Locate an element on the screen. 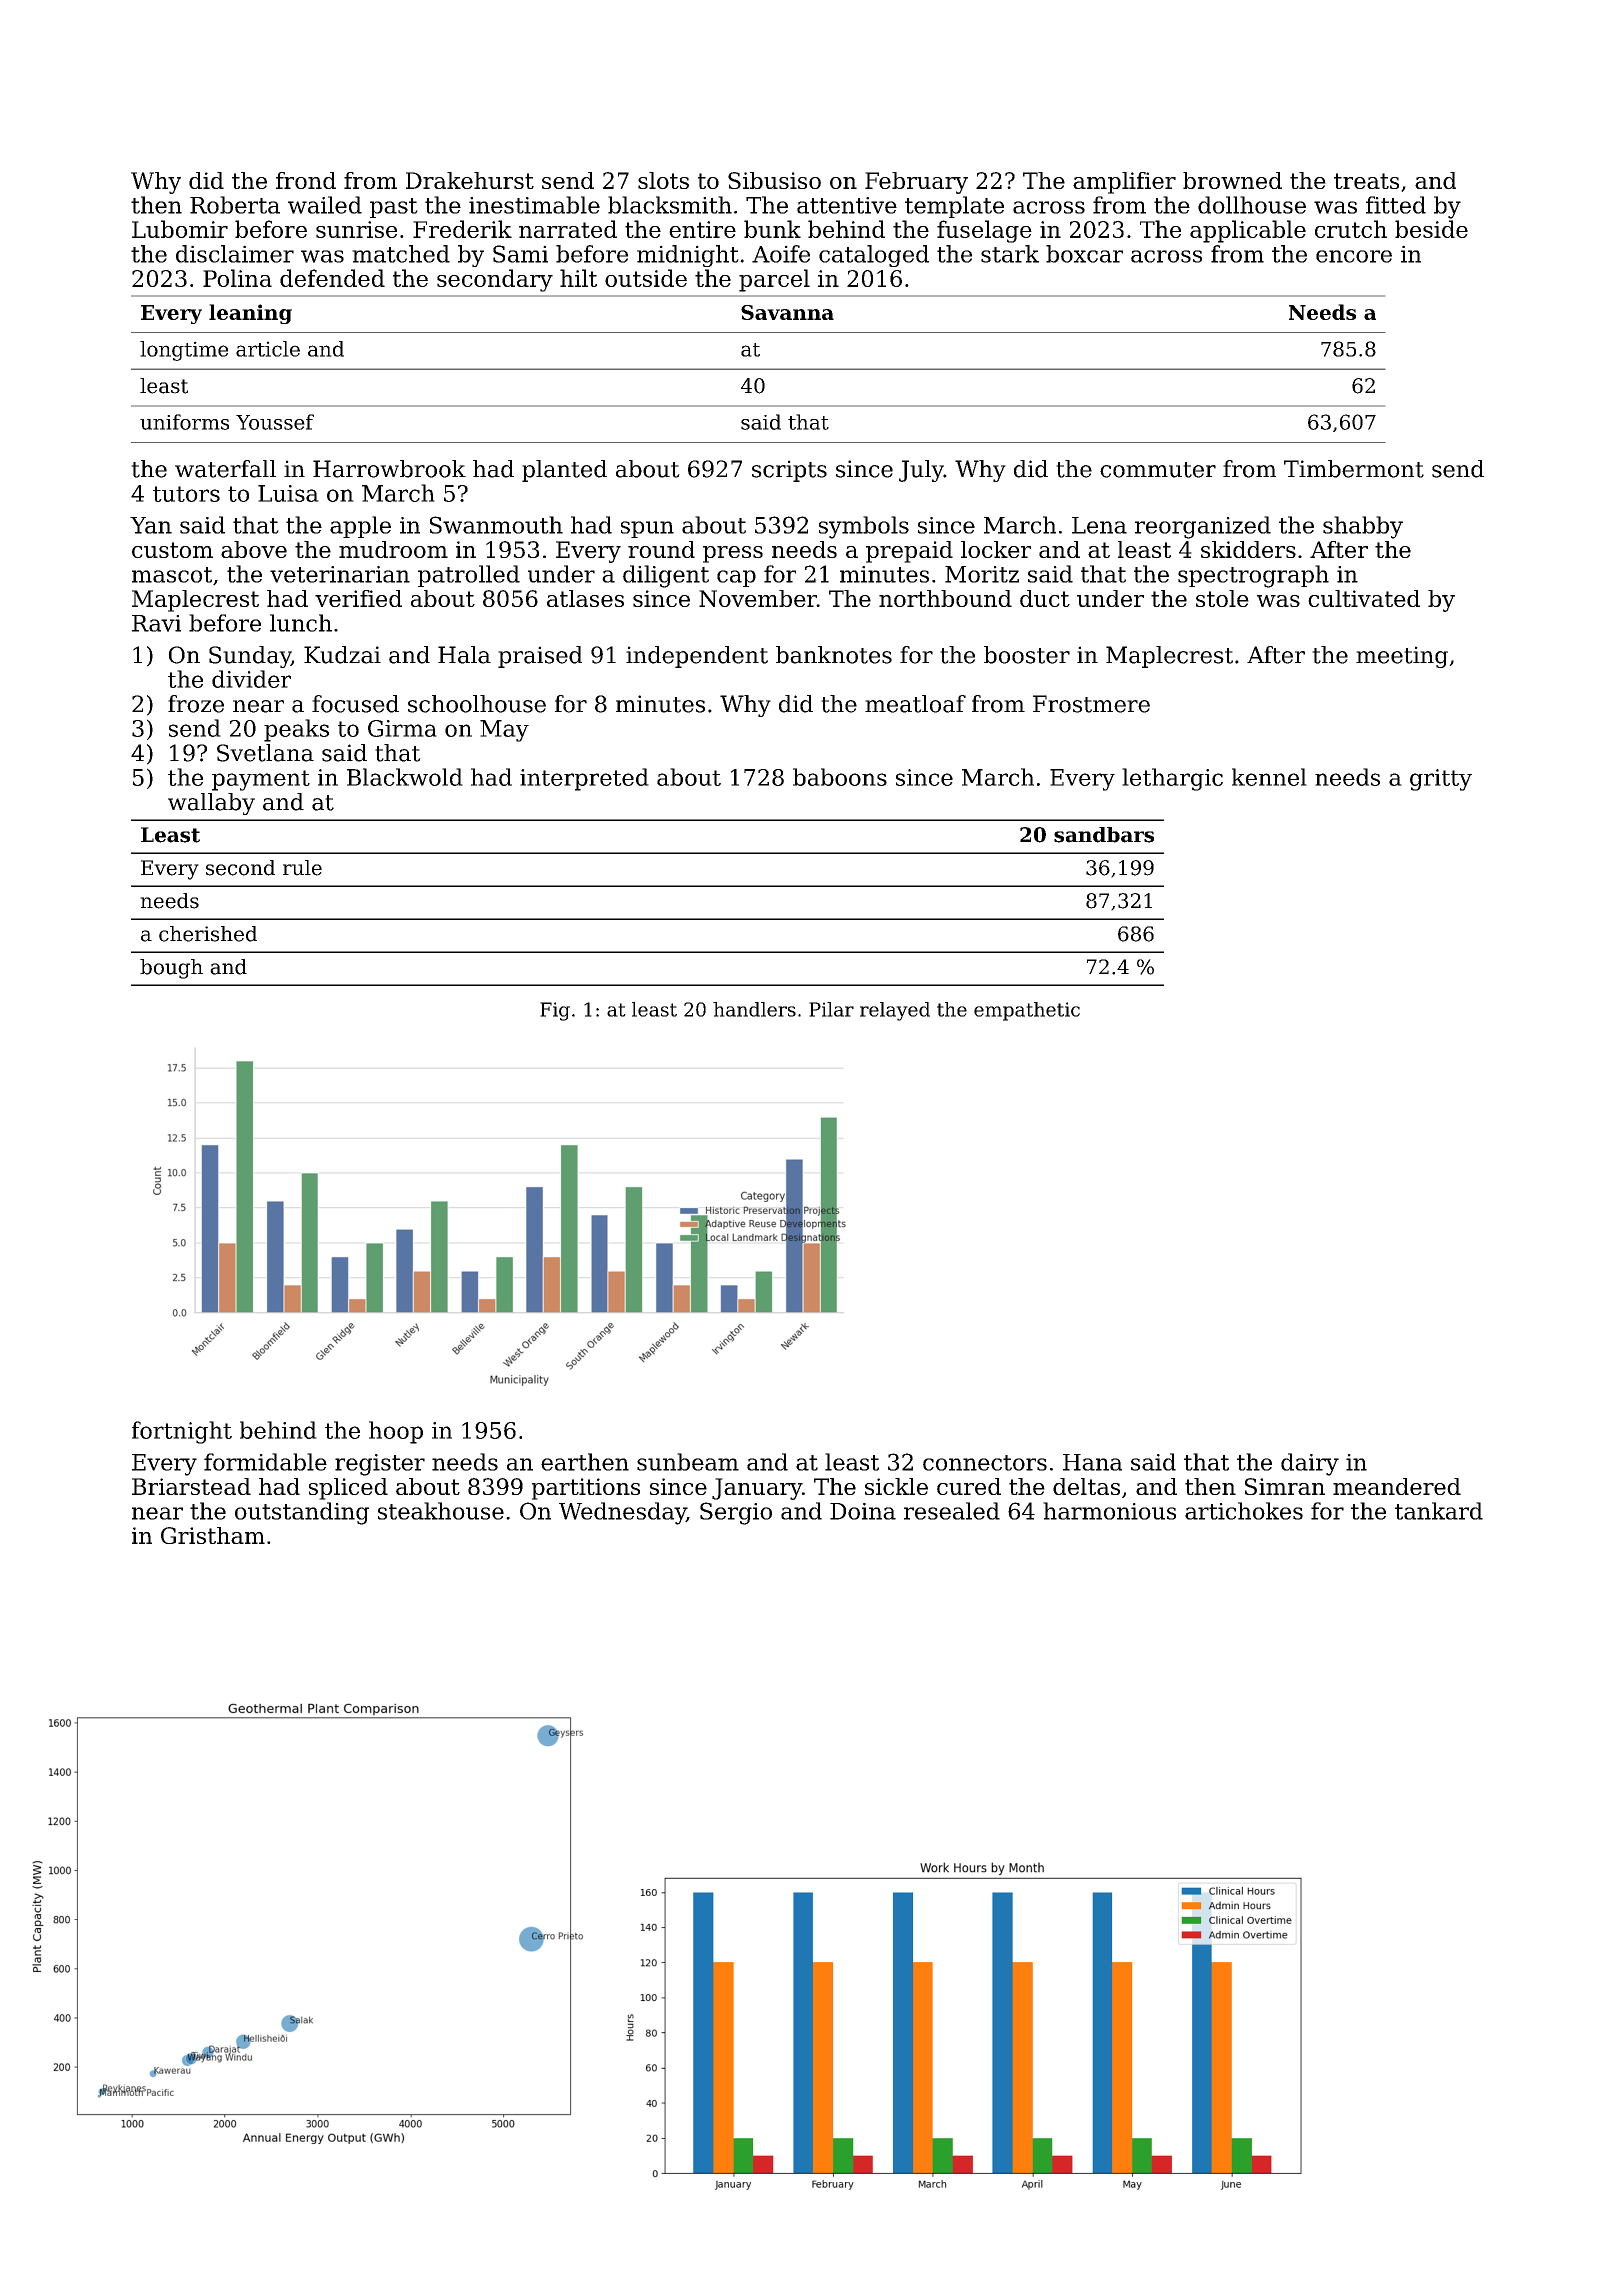 The image size is (1620, 2292). empathetic is located at coordinates (1027, 1011).
